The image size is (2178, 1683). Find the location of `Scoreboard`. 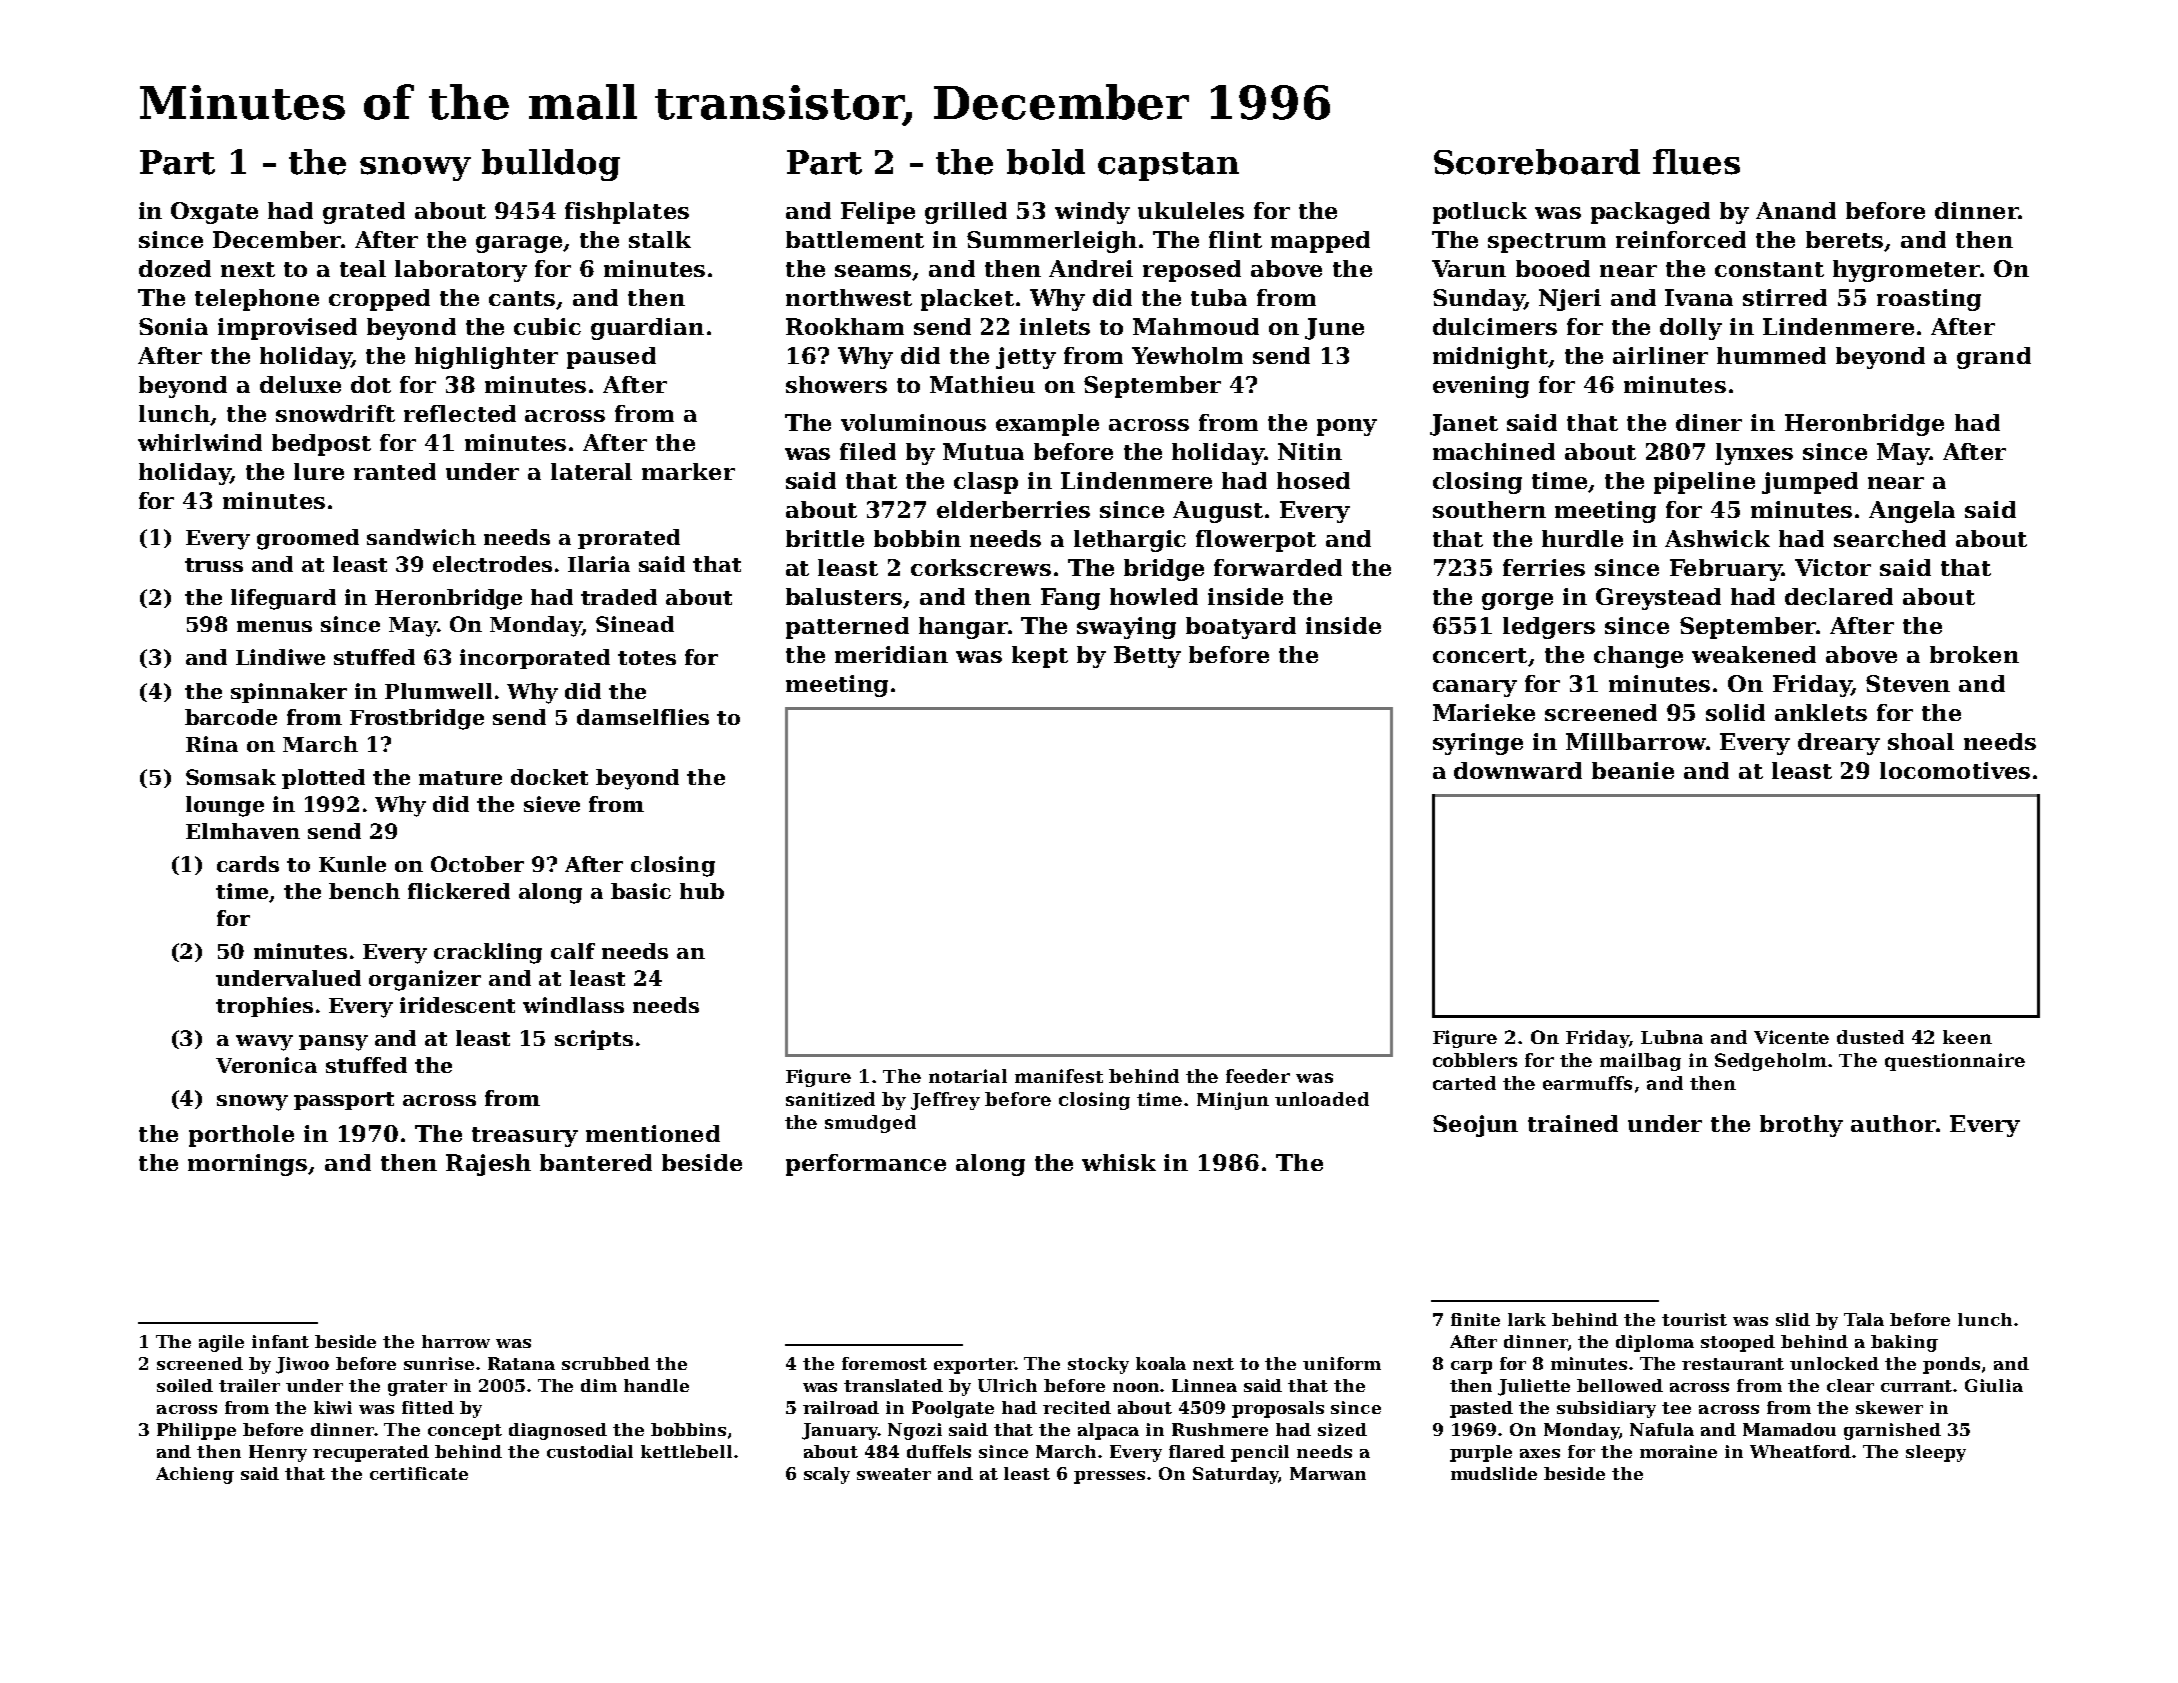

Scoreboard is located at coordinates (1537, 162).
